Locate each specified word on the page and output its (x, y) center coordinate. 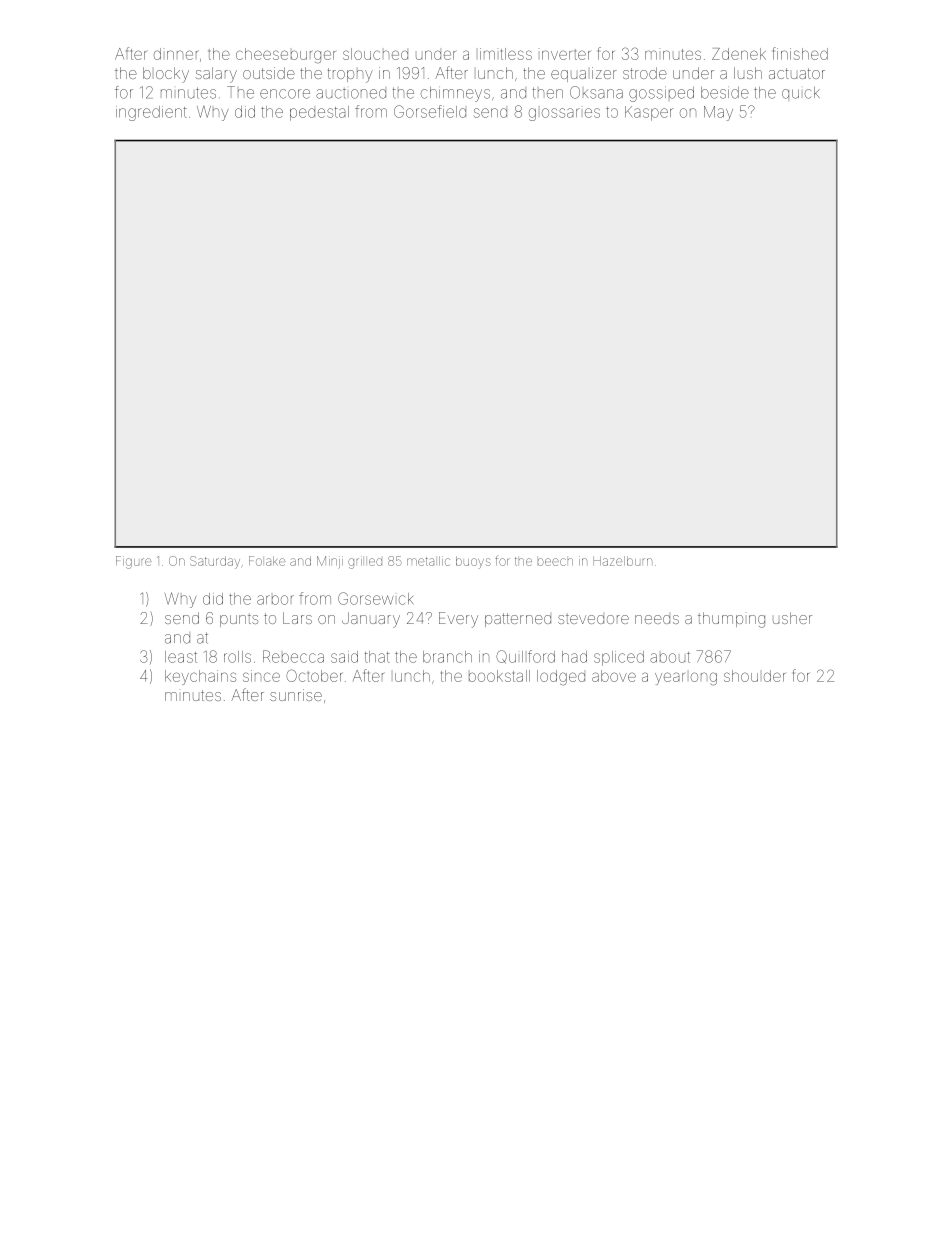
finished (800, 53)
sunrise (296, 695)
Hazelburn (622, 561)
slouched (375, 54)
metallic (428, 561)
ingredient (151, 113)
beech (555, 562)
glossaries (564, 114)
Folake (267, 561)
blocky (166, 75)
